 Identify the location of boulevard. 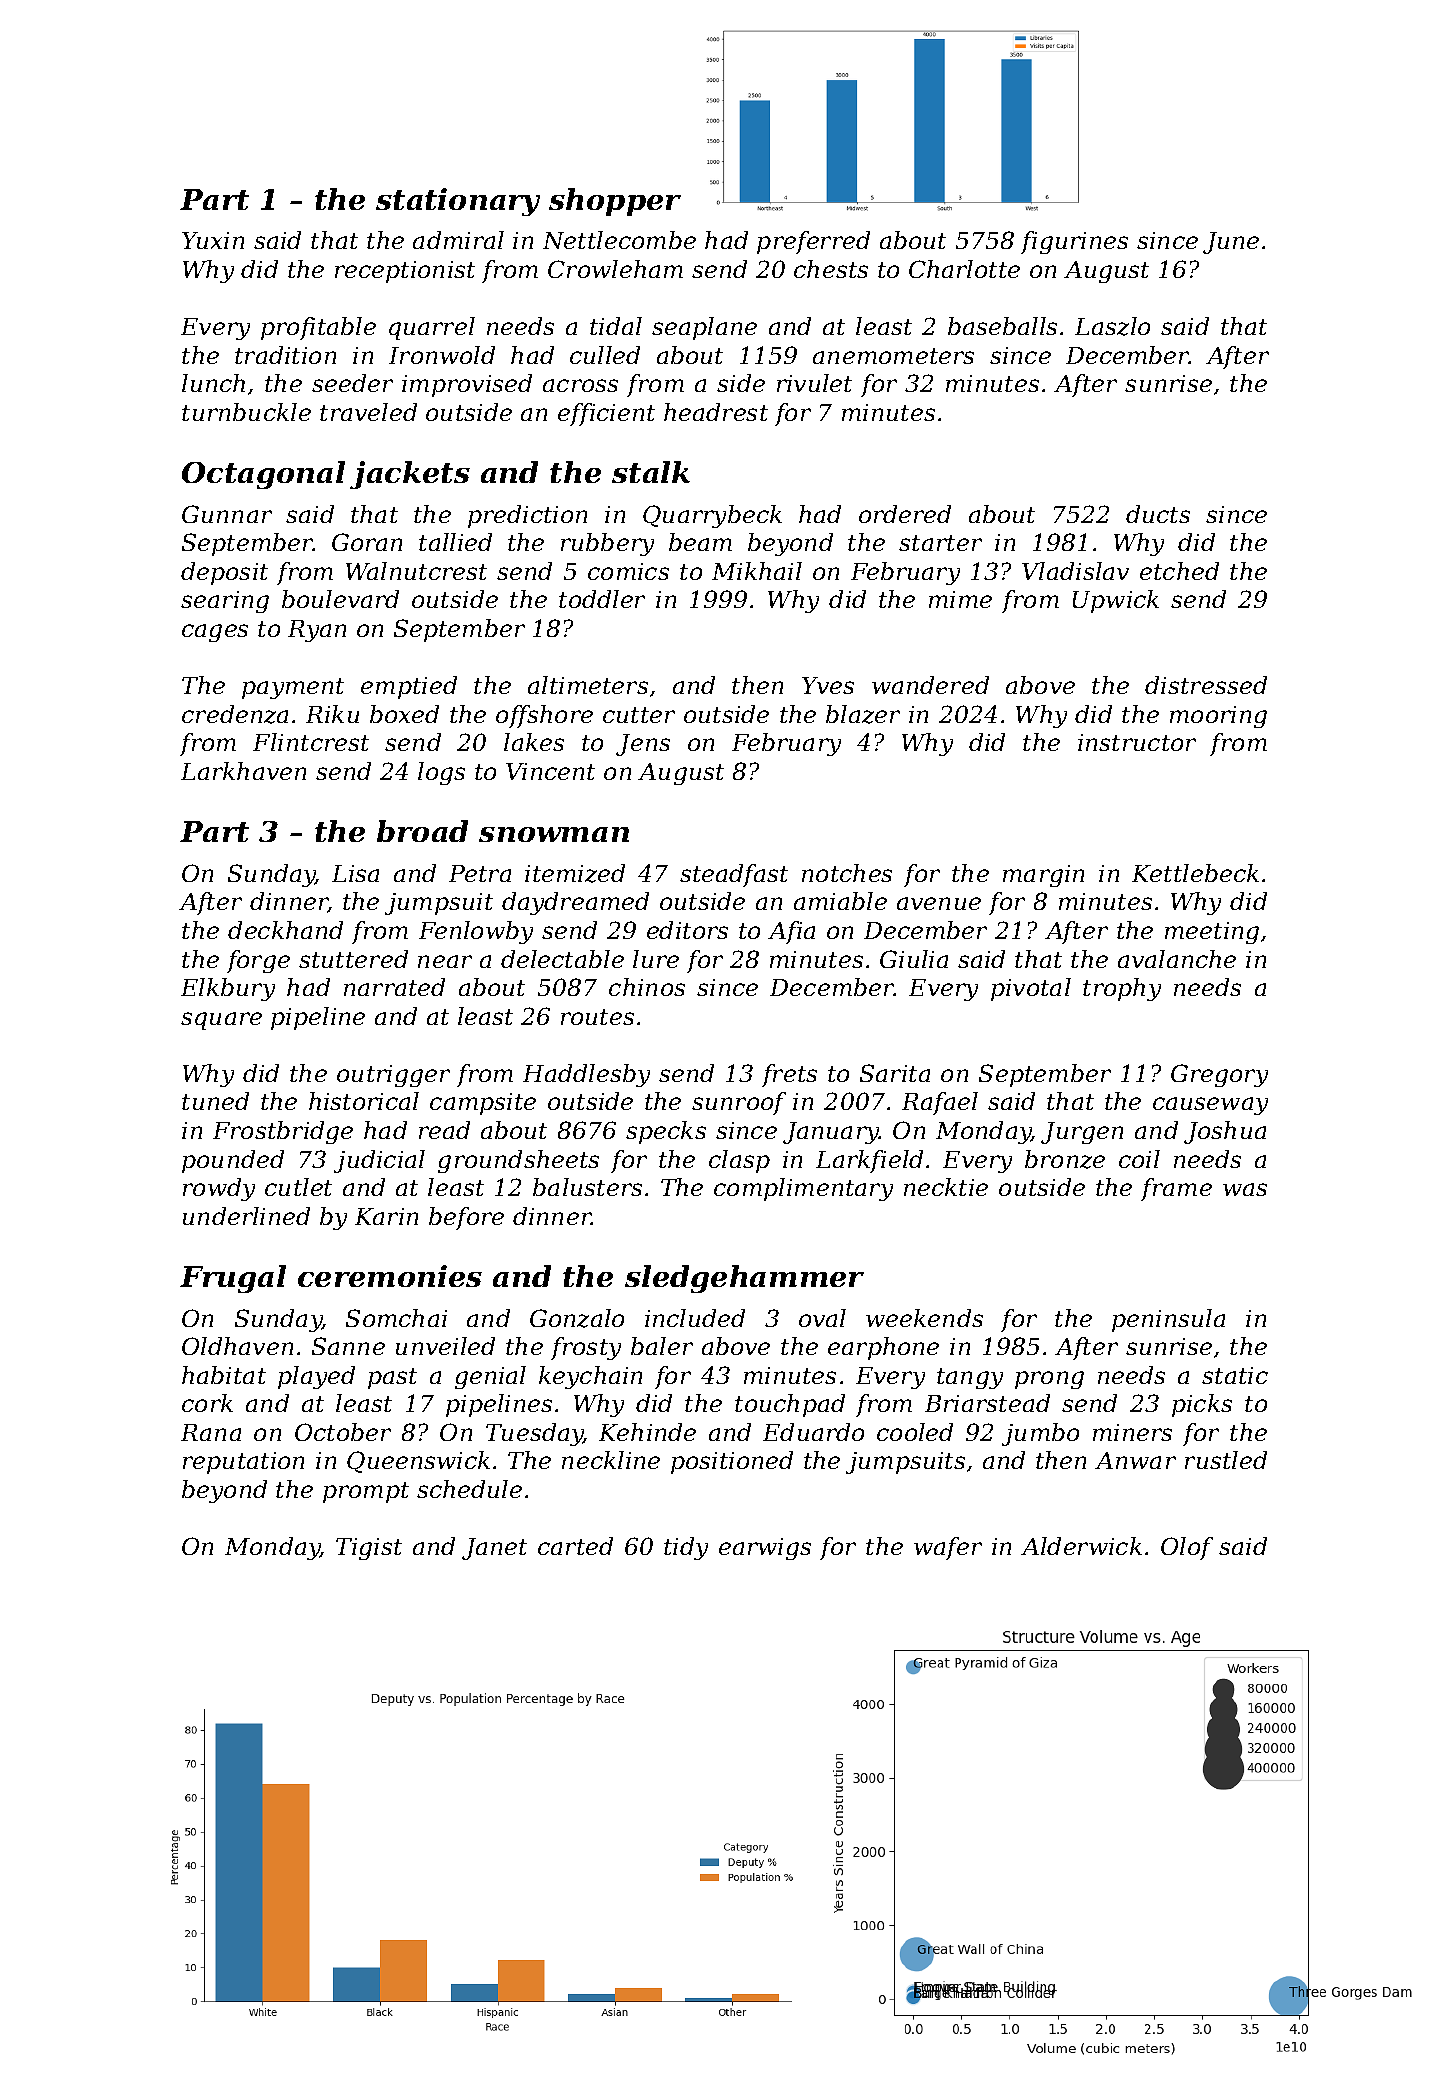
(340, 599).
